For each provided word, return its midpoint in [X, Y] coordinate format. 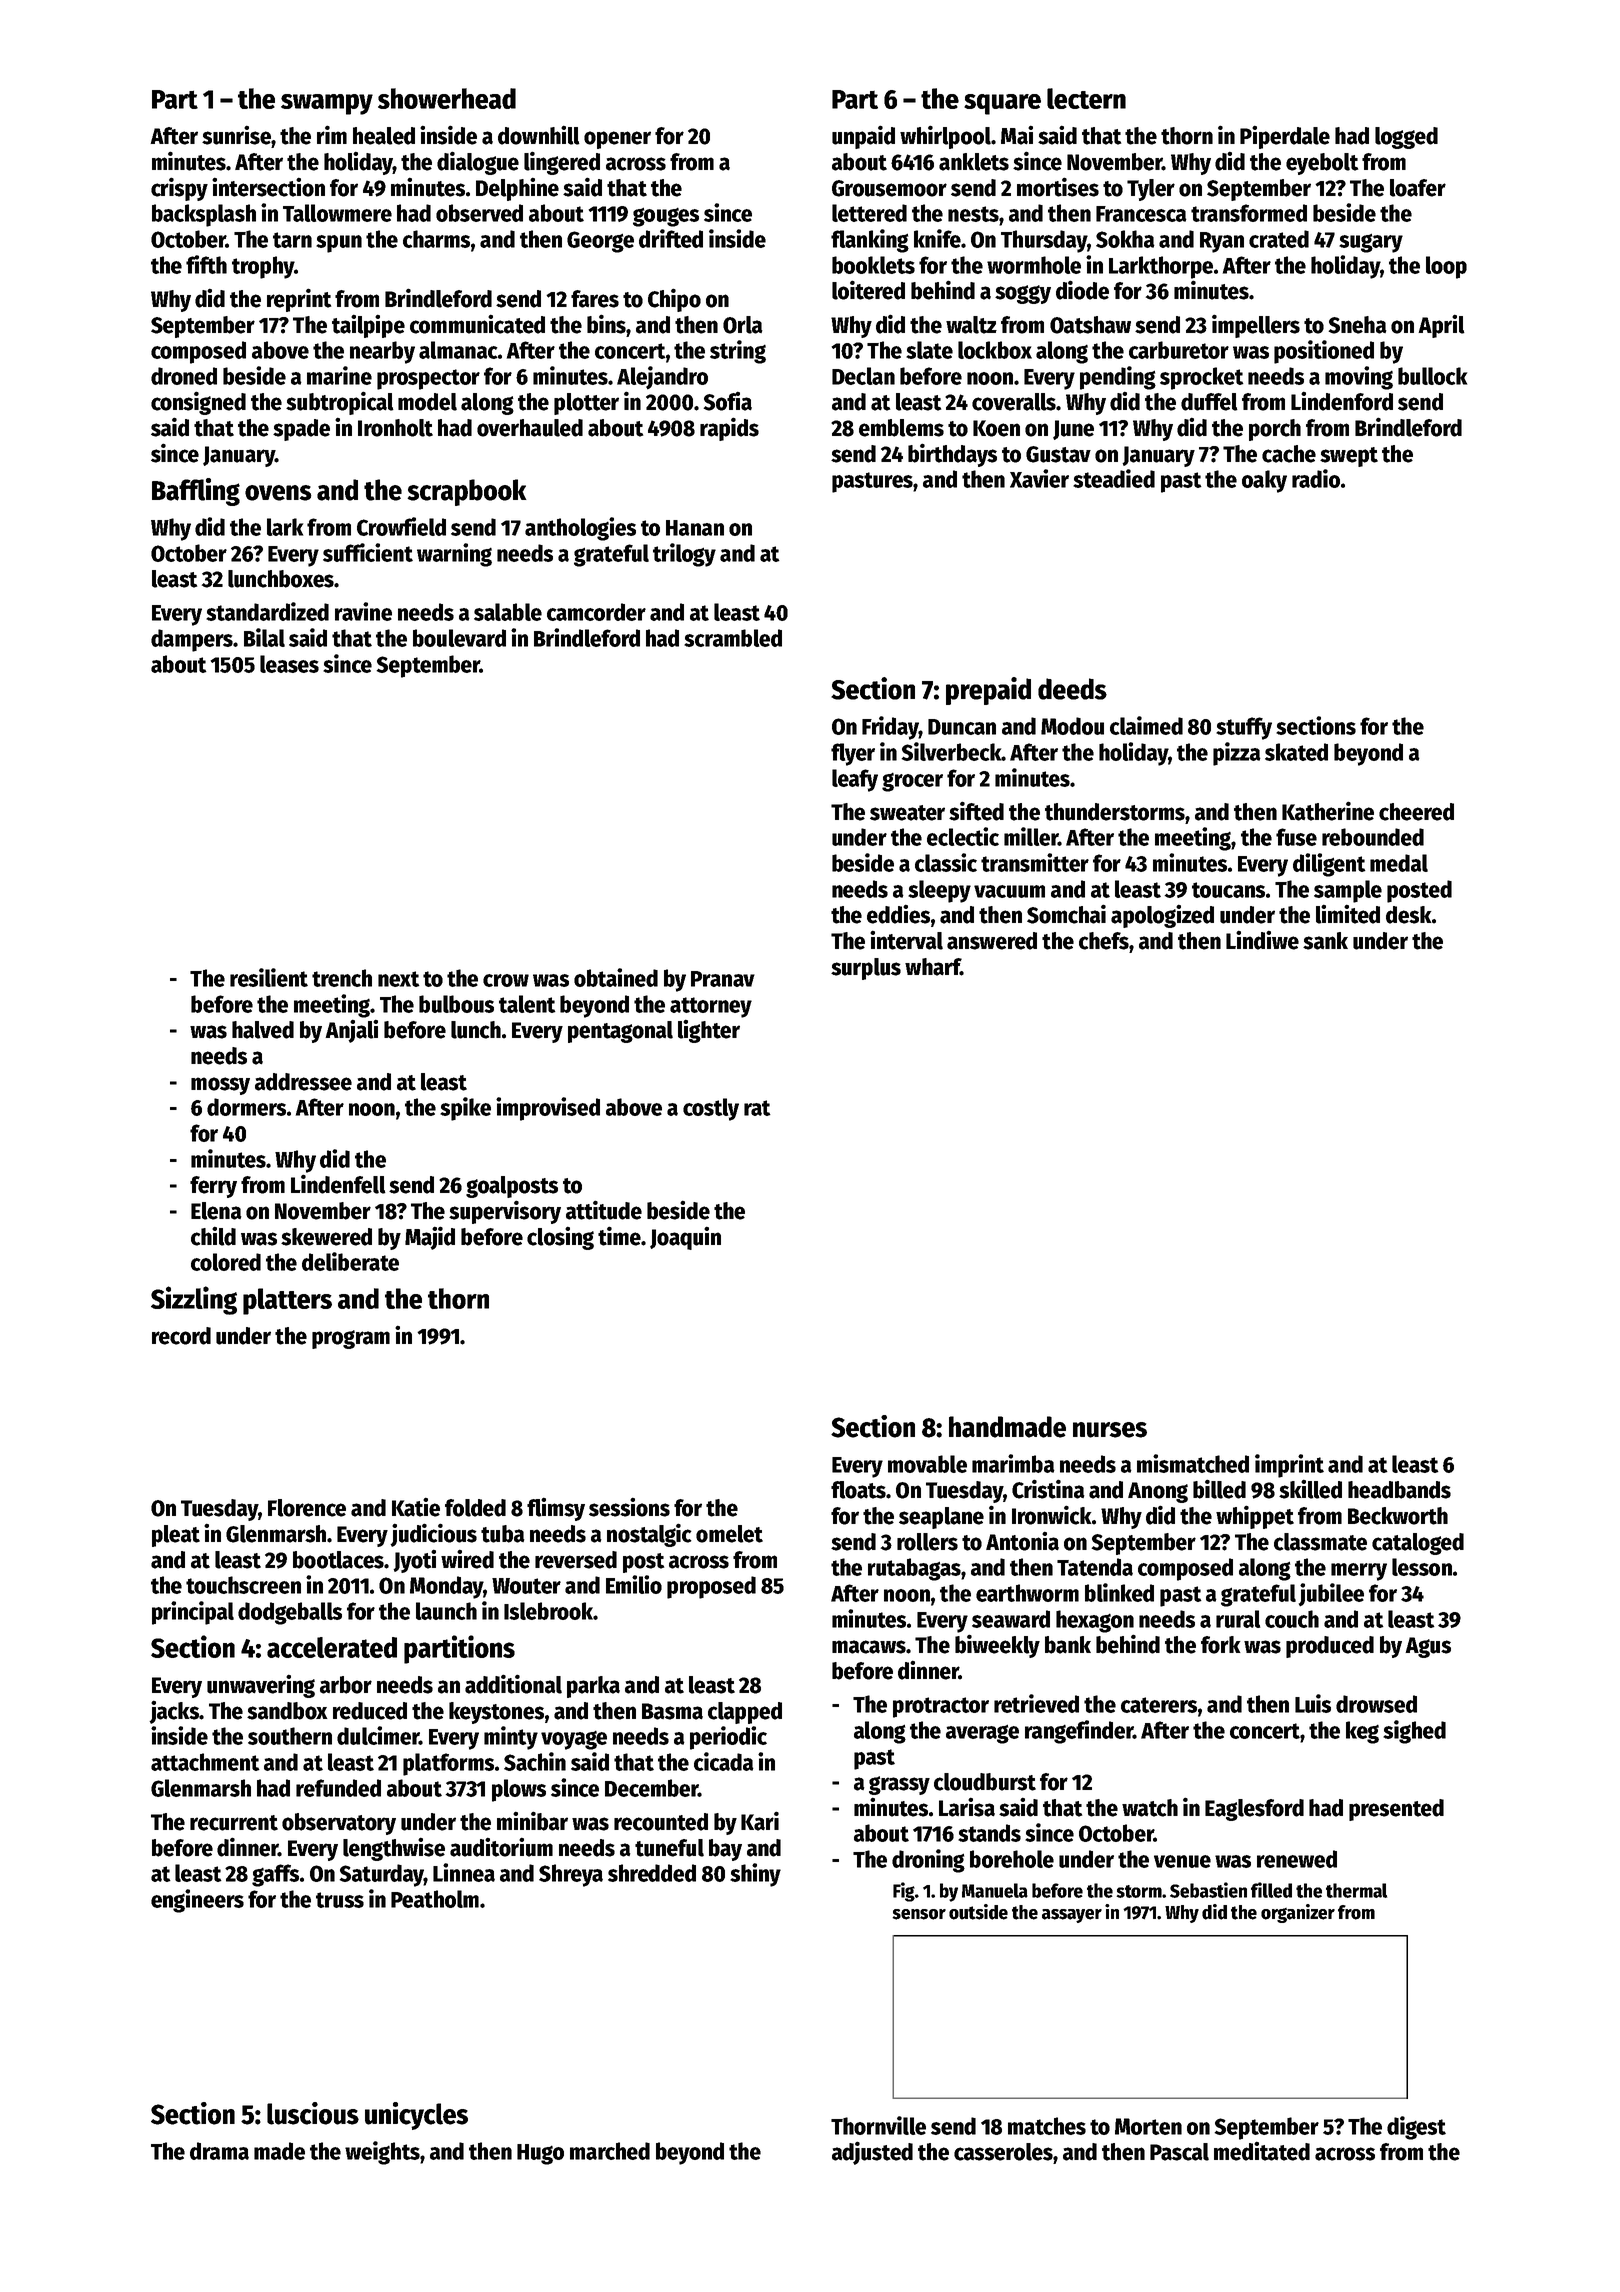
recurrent [234, 1823]
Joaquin [685, 1238]
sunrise [236, 135]
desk [1409, 915]
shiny [755, 1875]
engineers [197, 1901]
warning [454, 555]
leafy [855, 780]
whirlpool [945, 137]
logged [1406, 138]
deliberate [350, 1261]
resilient [269, 977]
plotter [586, 404]
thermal [1356, 1890]
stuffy [1244, 728]
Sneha [1357, 325]
